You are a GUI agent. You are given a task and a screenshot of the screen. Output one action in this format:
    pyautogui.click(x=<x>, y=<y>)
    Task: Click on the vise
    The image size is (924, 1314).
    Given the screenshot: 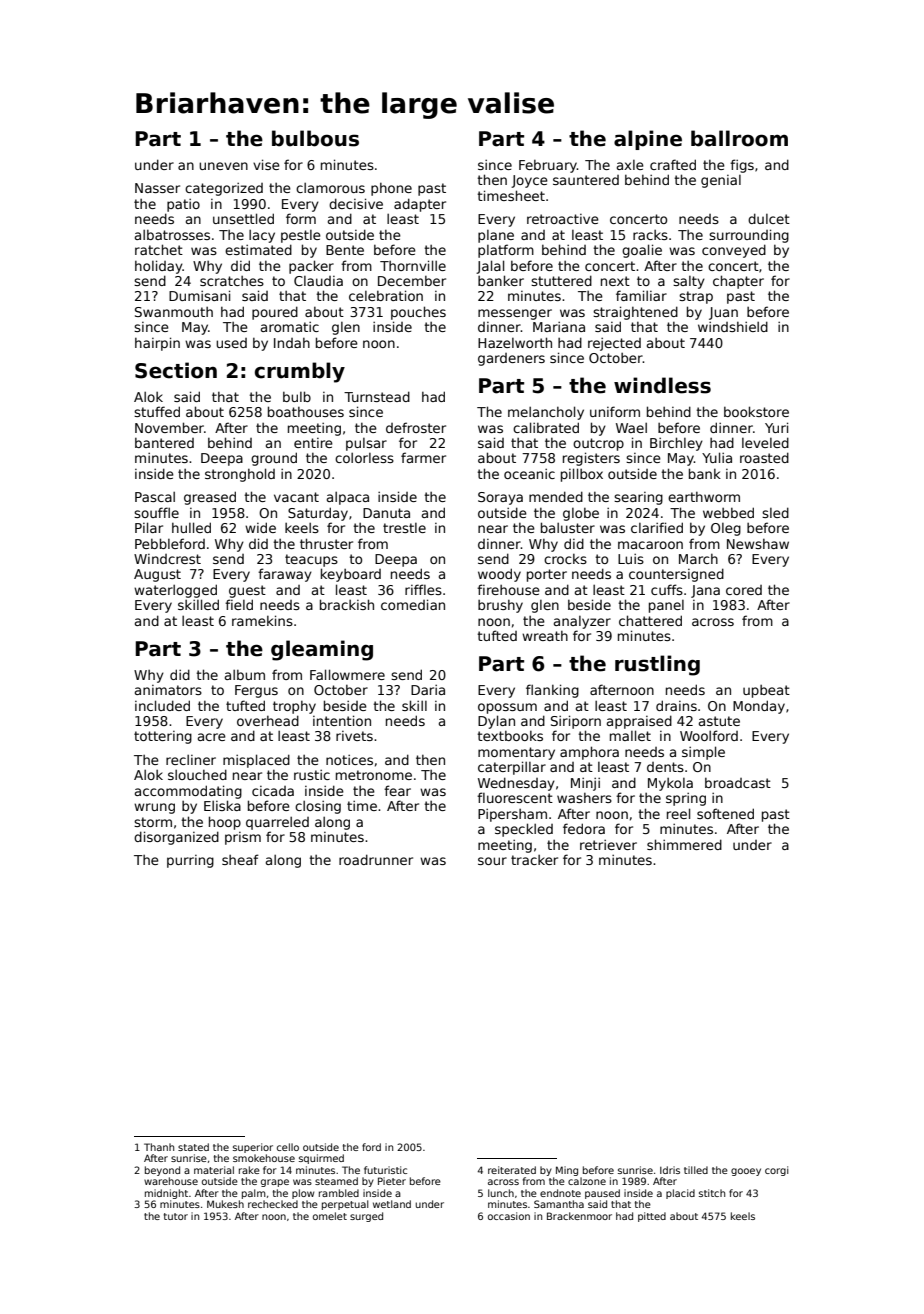 What is the action you would take?
    pyautogui.click(x=266, y=164)
